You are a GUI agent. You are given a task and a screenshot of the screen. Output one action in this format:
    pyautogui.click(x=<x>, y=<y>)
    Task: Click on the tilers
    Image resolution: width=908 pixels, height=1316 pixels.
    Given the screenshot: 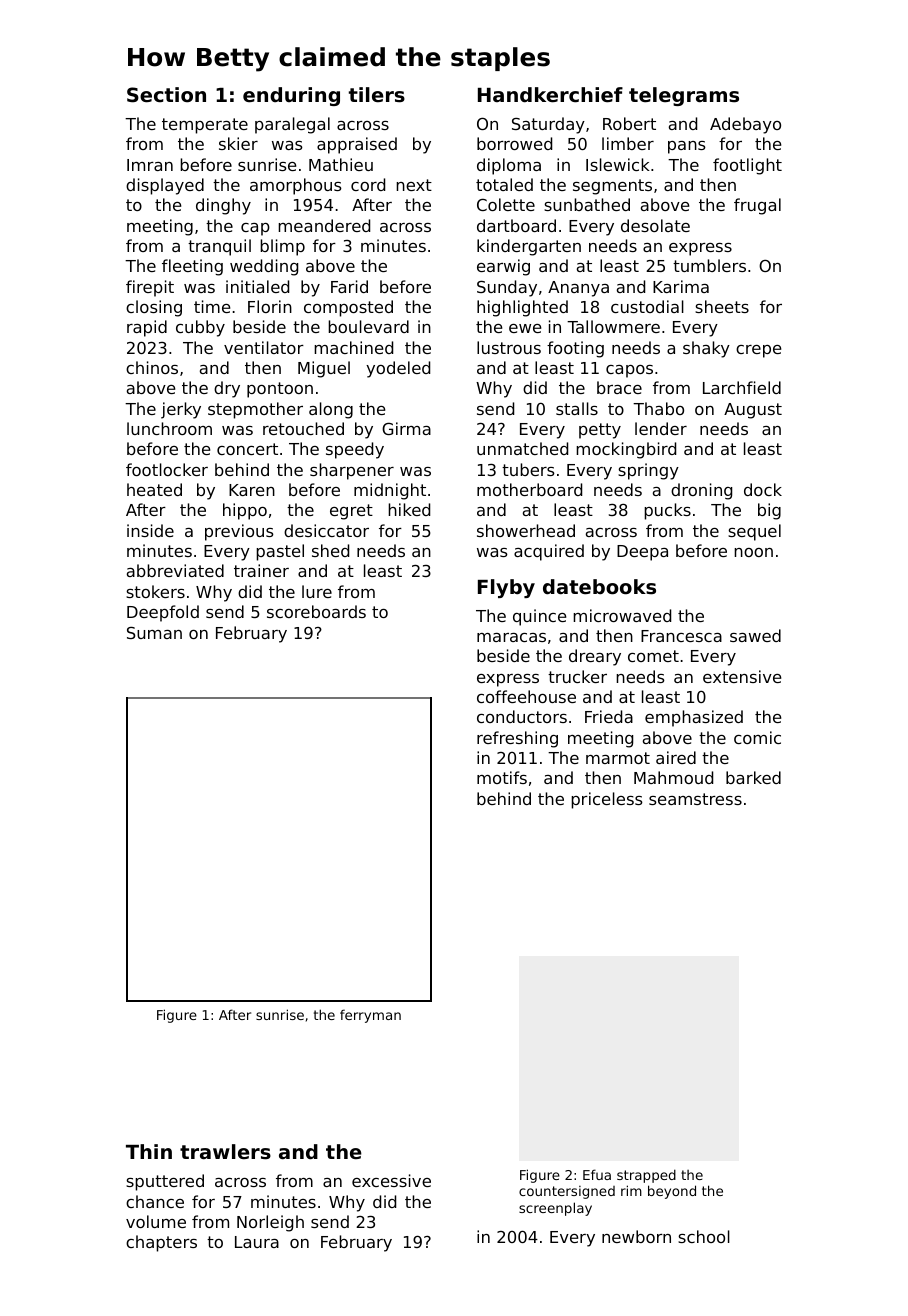 What is the action you would take?
    pyautogui.click(x=377, y=95)
